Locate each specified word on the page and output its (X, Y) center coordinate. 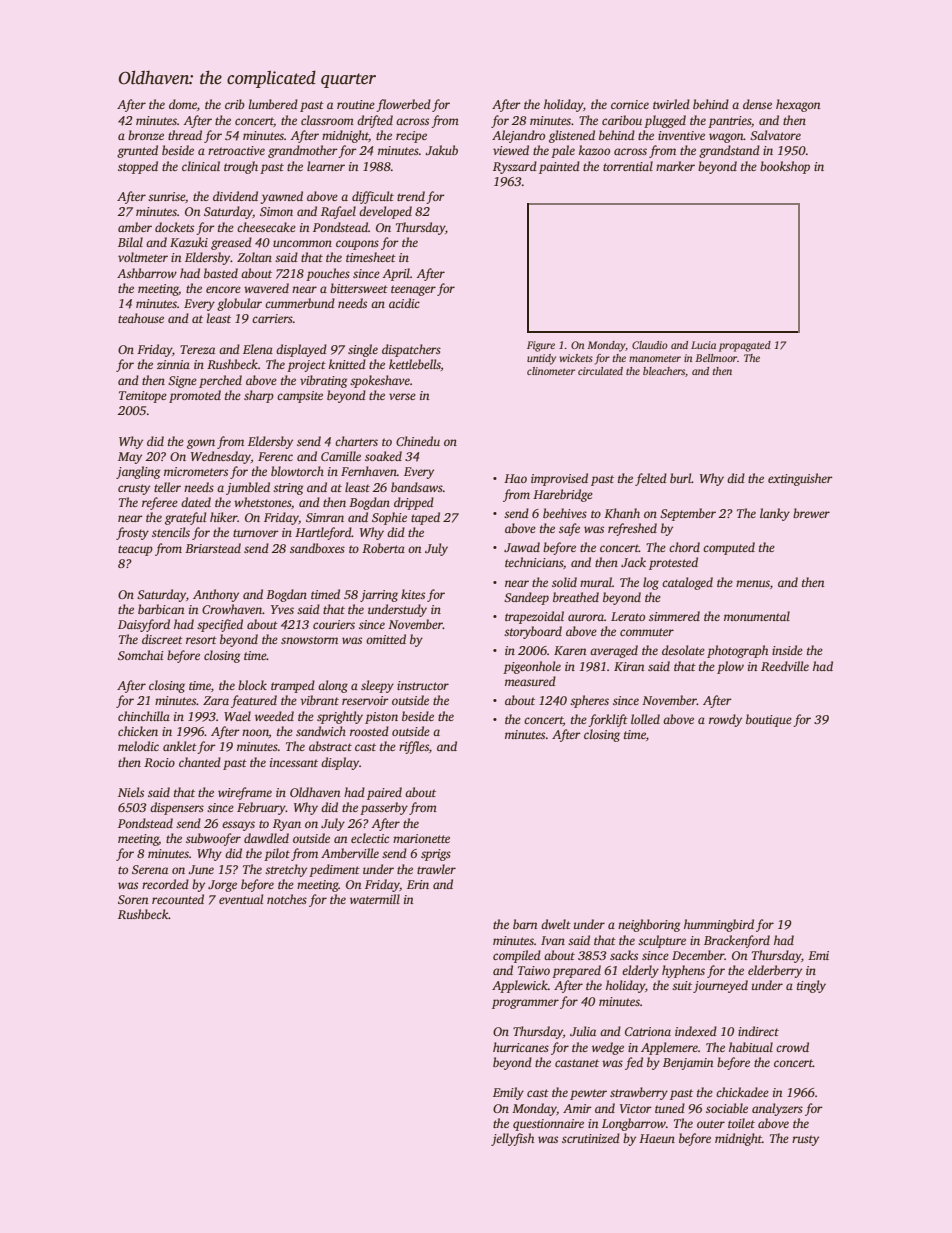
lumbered (273, 104)
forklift (608, 720)
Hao (515, 478)
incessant (294, 762)
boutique (769, 720)
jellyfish (512, 1139)
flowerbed (403, 105)
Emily (508, 1093)
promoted (195, 396)
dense (757, 104)
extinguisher (800, 479)
